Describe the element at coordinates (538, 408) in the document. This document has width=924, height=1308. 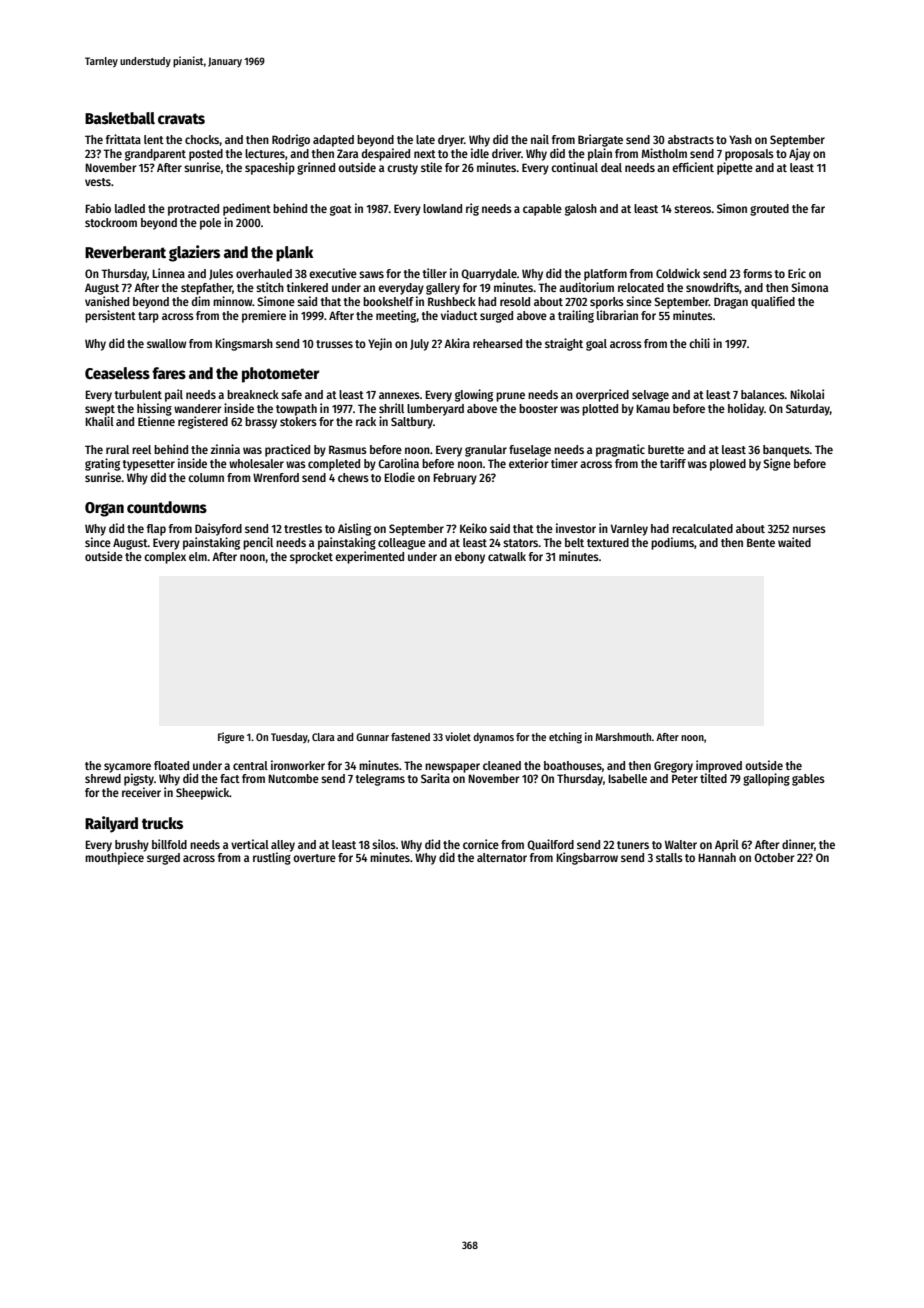
I see `booster` at that location.
